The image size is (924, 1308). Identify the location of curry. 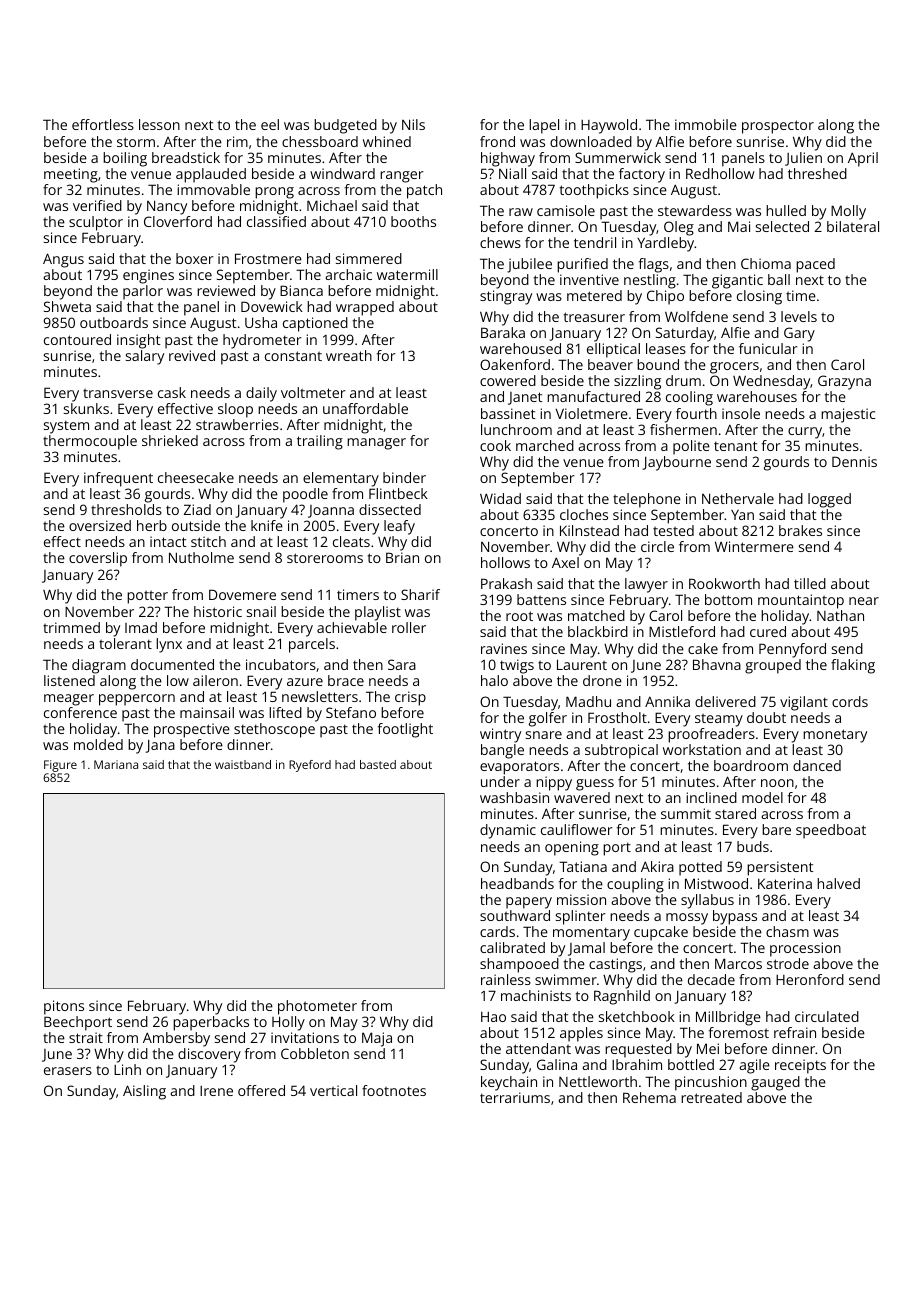
(805, 433).
